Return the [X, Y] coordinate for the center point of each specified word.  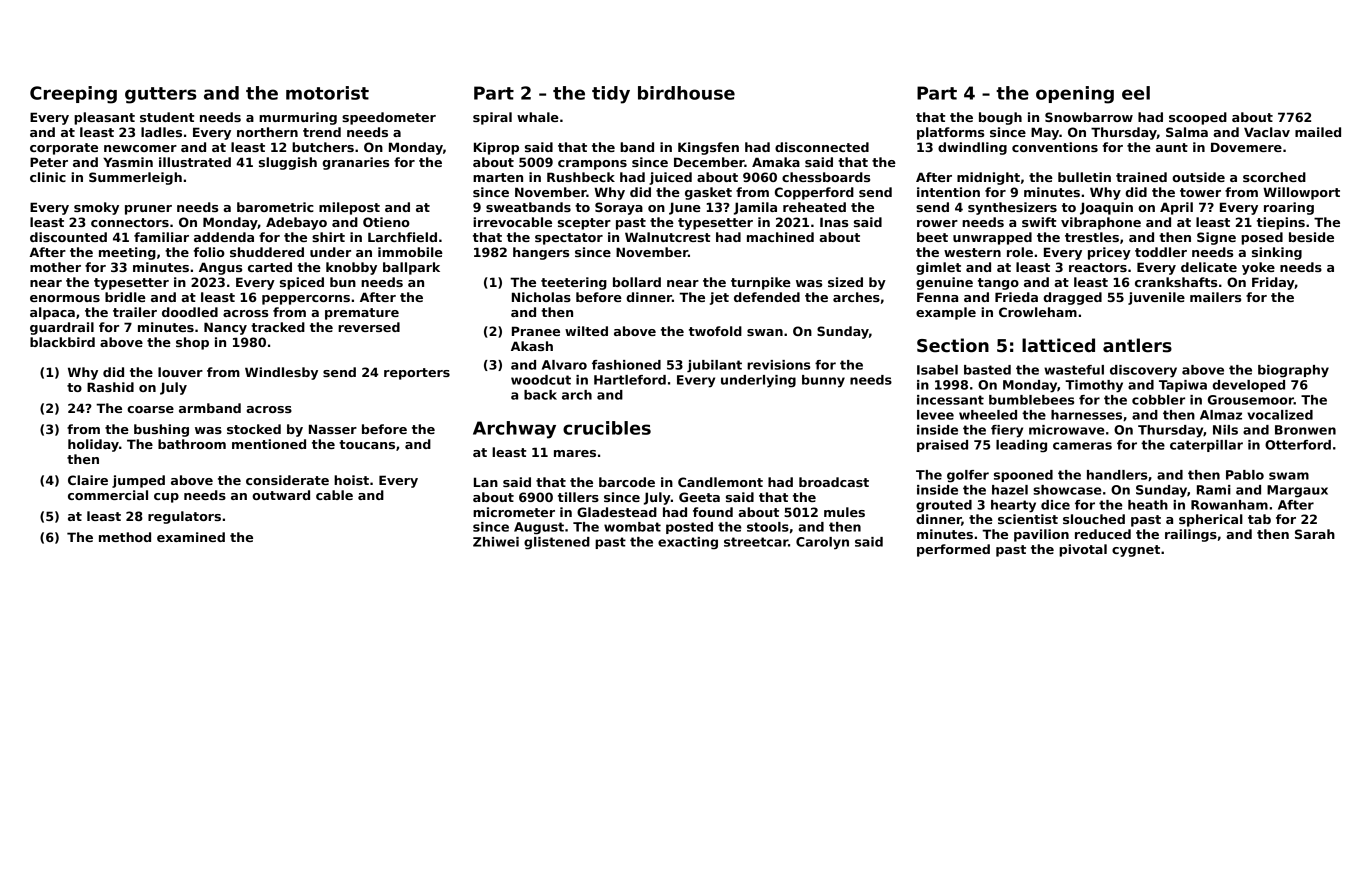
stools [768, 527]
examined [191, 537]
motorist [327, 93]
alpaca [52, 313]
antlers [1137, 345]
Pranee [536, 331]
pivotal [1083, 550]
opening [1075, 95]
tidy [611, 95]
